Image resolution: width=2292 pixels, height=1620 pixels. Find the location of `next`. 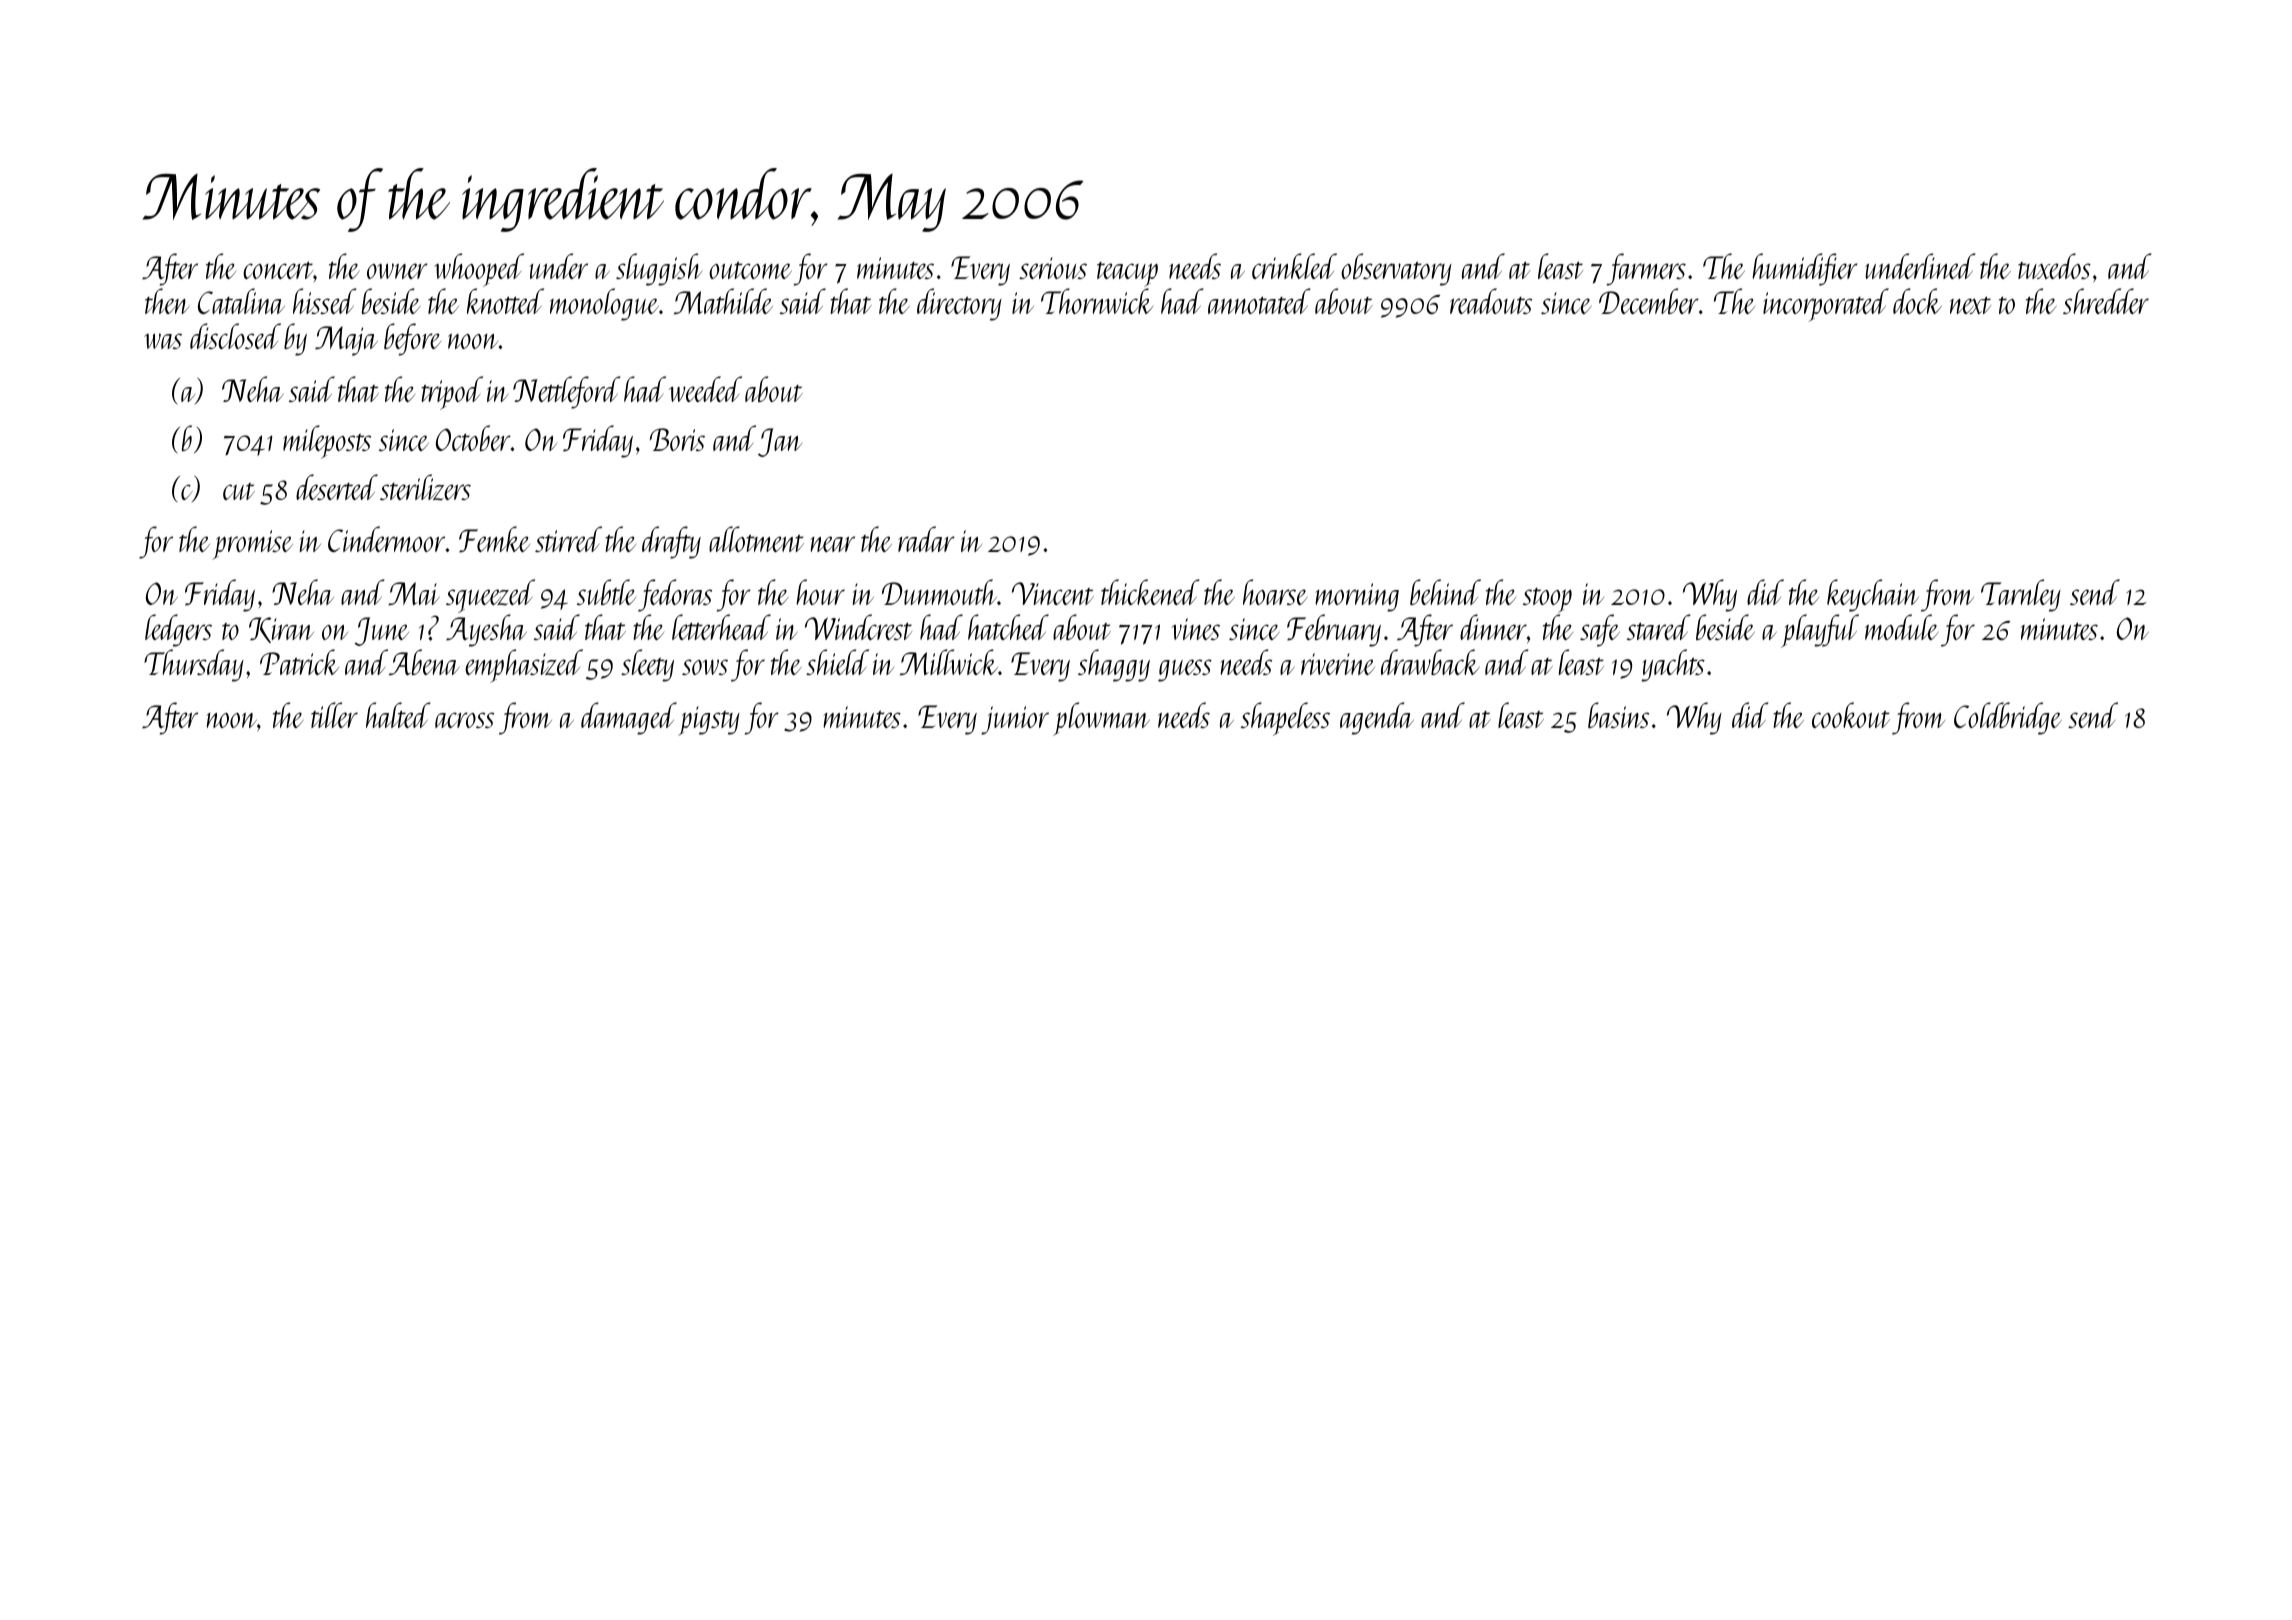

next is located at coordinates (1970, 305).
